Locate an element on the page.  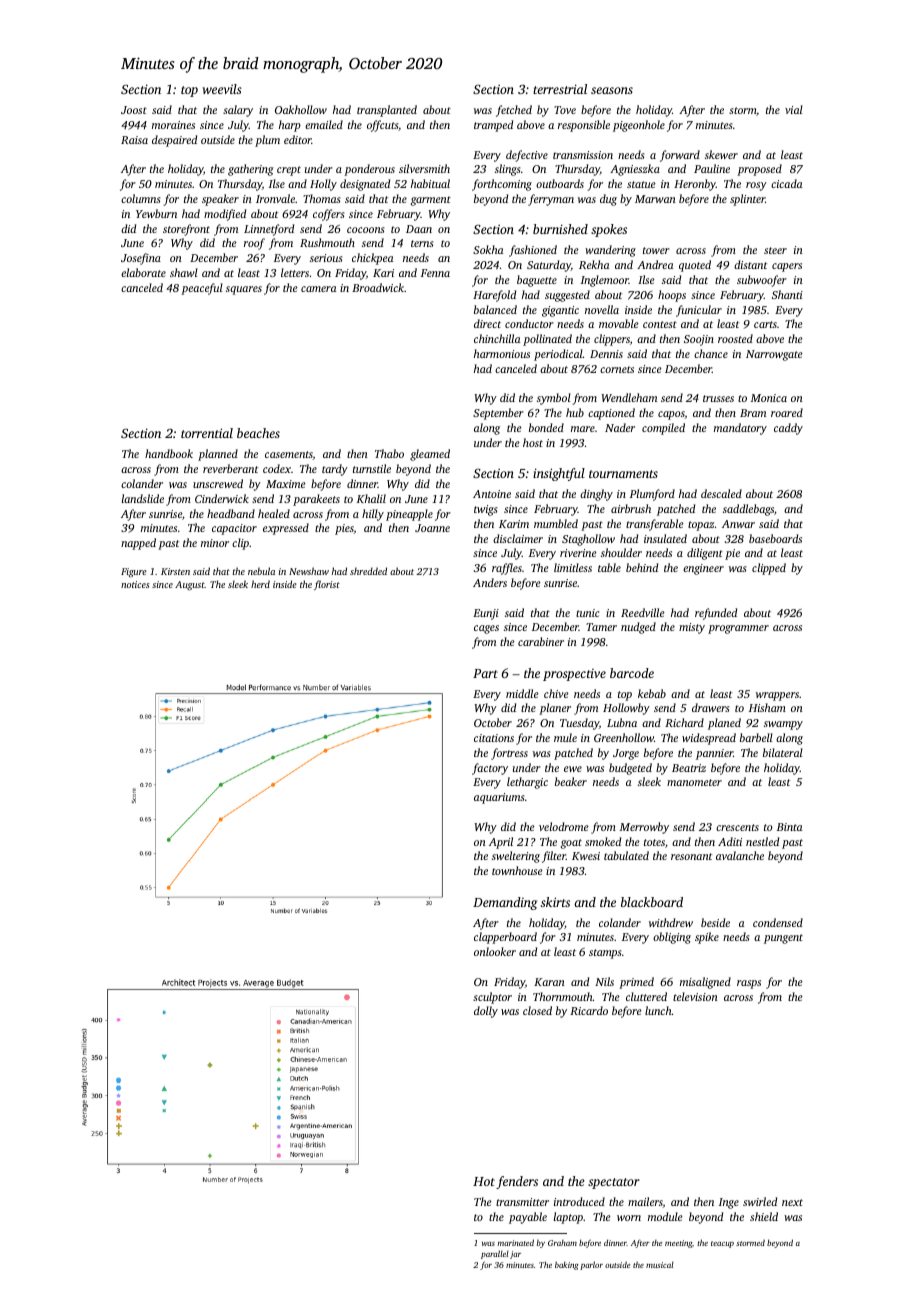
notices is located at coordinates (135, 584).
